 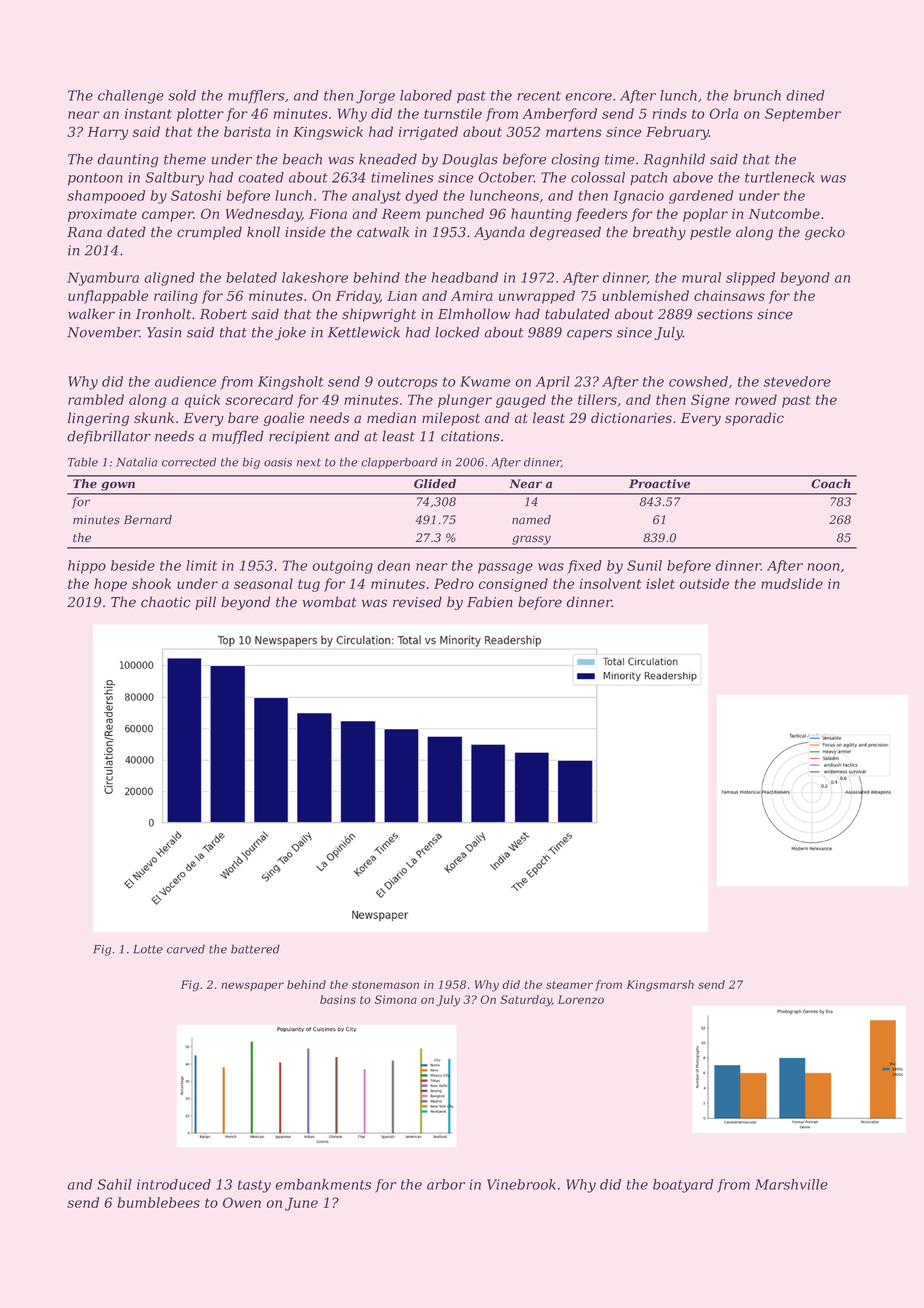 What do you see at coordinates (103, 279) in the document?
I see `Nyambura` at bounding box center [103, 279].
